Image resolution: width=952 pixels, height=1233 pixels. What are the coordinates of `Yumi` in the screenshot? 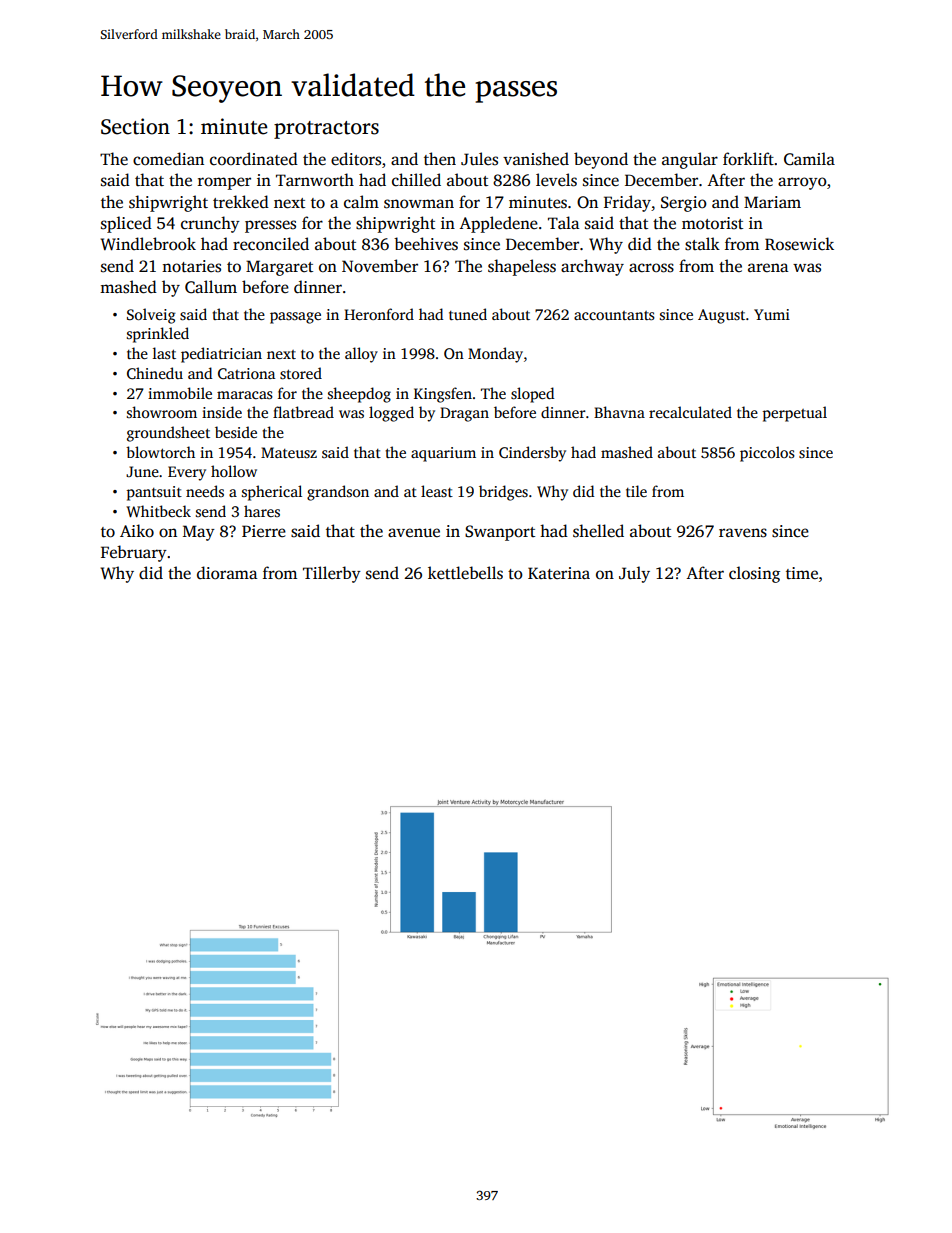 It's located at (772, 314).
